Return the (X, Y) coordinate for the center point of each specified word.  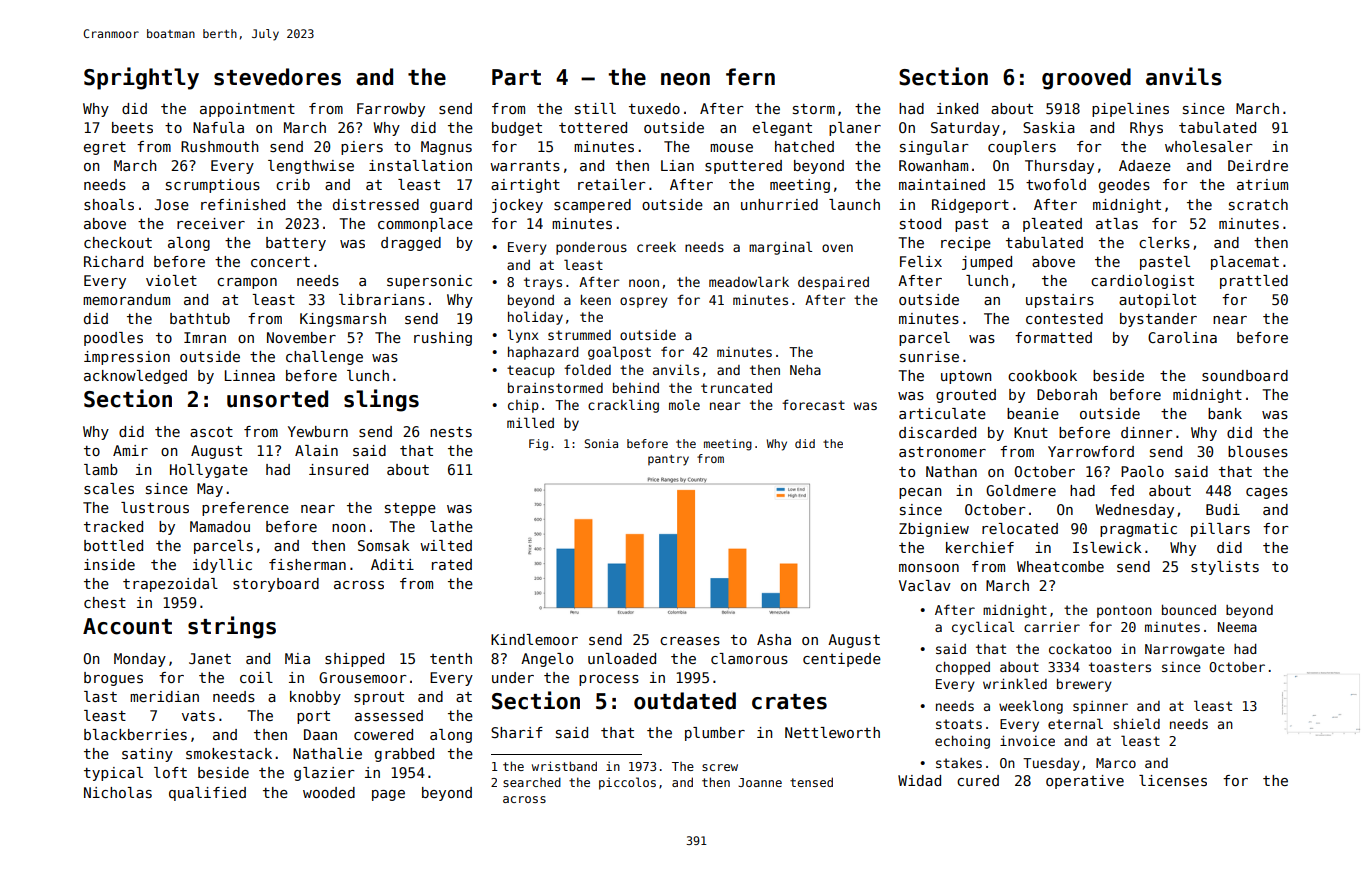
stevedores (277, 77)
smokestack (229, 753)
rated (452, 564)
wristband (564, 766)
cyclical (983, 628)
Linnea (250, 375)
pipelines (1130, 110)
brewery (1084, 685)
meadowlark (749, 281)
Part (516, 77)
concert (280, 262)
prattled (1254, 282)
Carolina (1182, 337)
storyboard (276, 585)
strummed (579, 335)
